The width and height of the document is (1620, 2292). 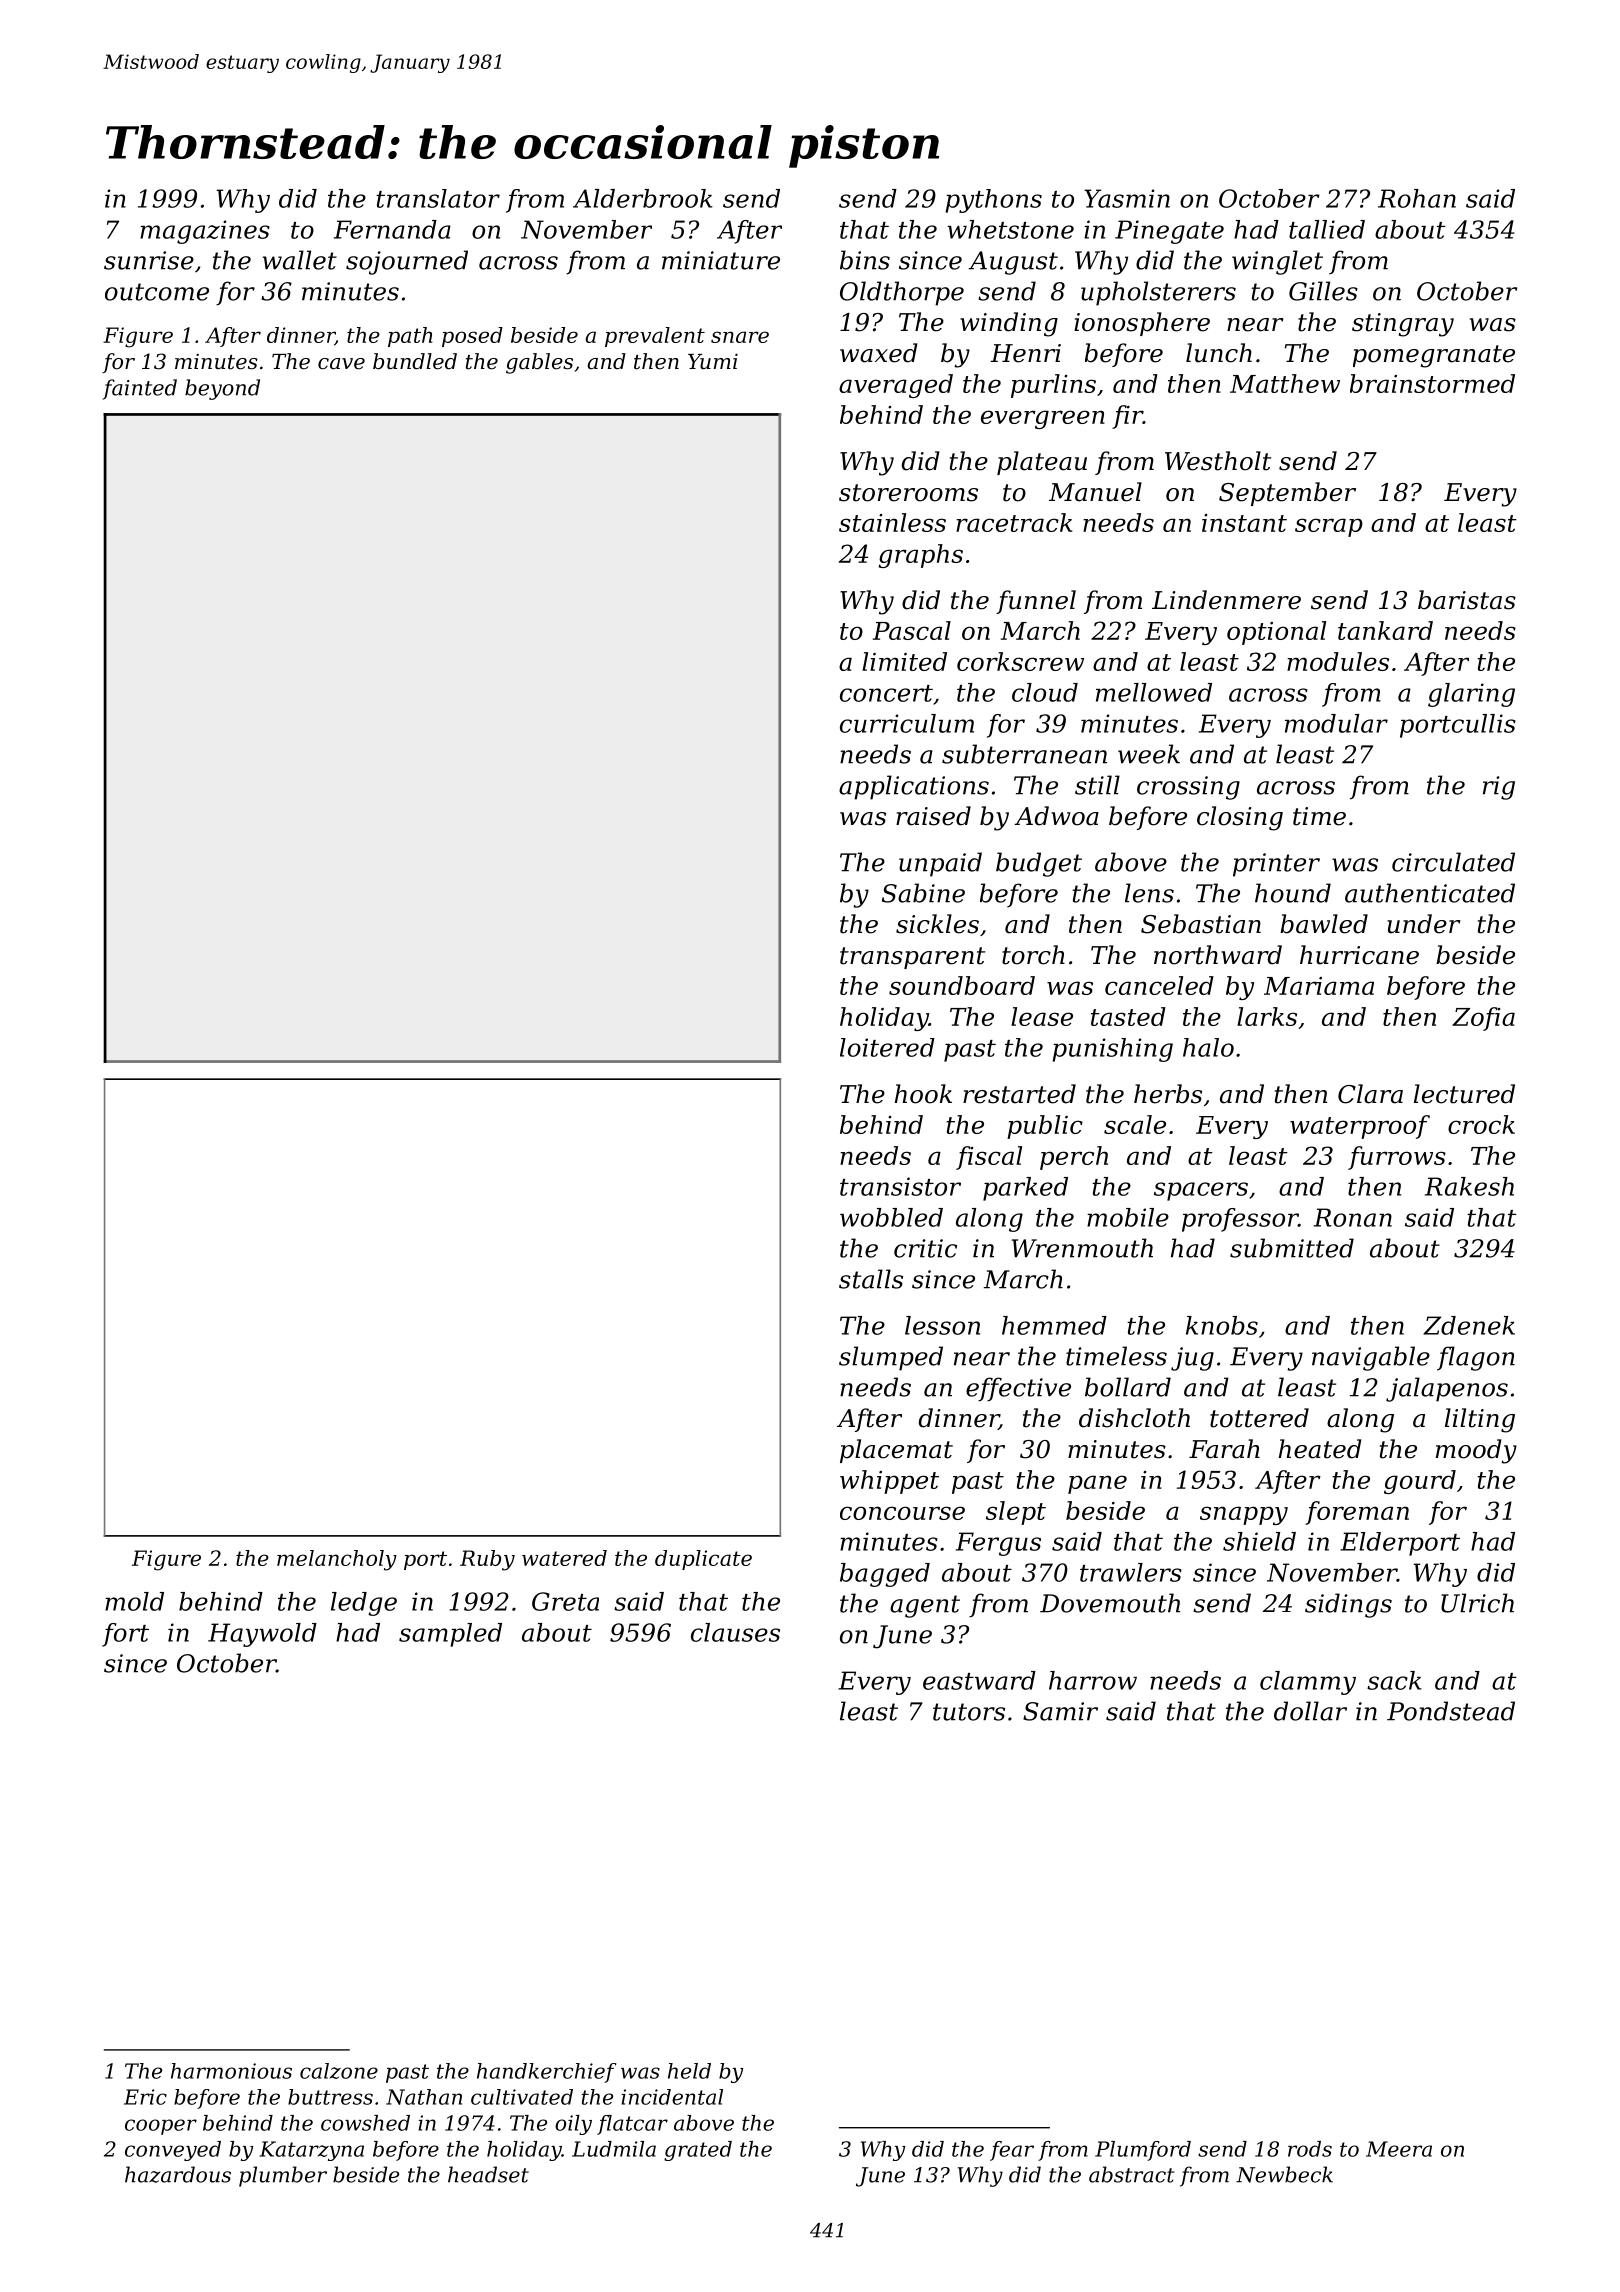 I want to click on held, so click(x=689, y=2071).
